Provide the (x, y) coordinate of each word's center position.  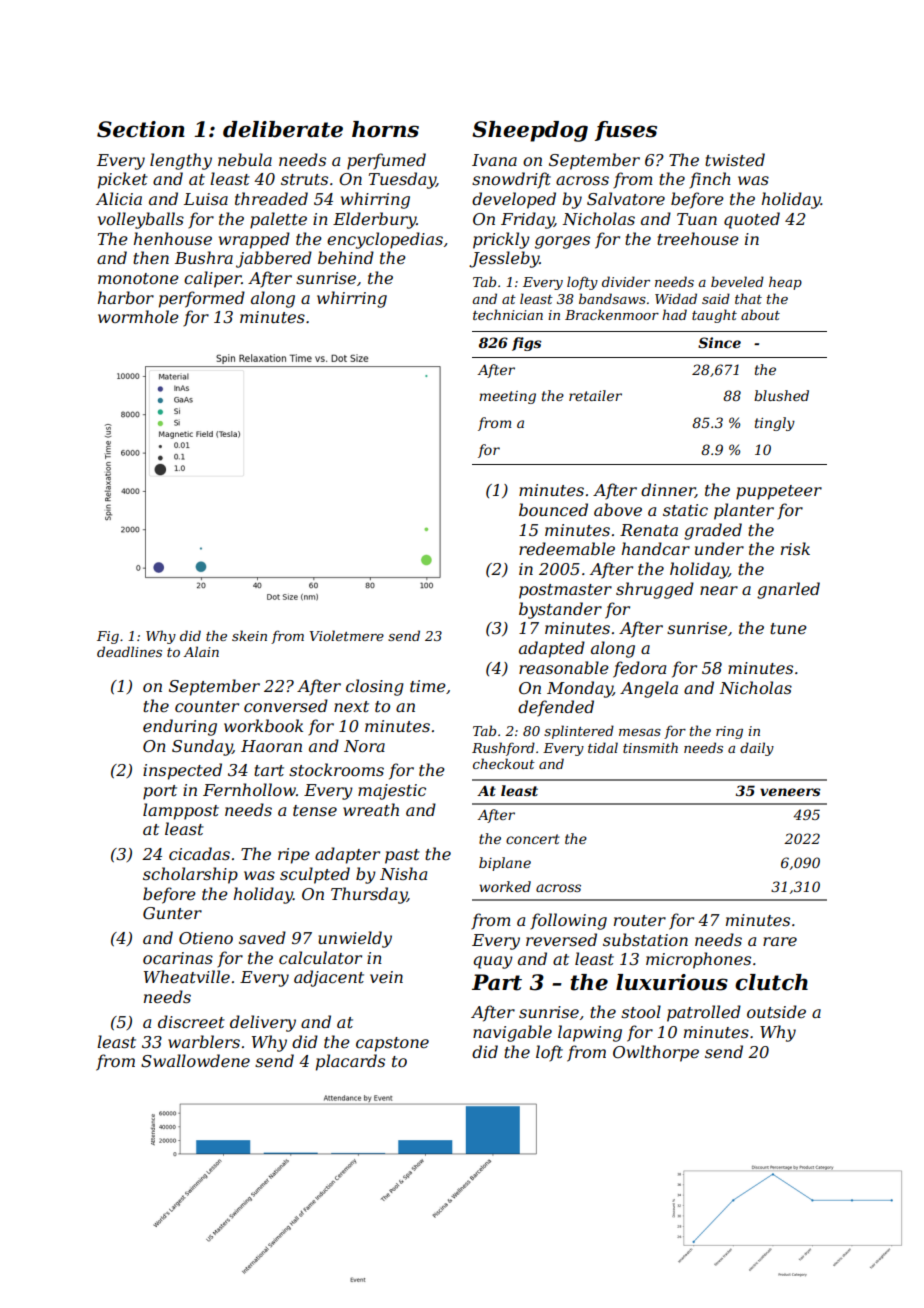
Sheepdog (530, 131)
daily (757, 749)
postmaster (565, 591)
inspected (182, 771)
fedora (639, 669)
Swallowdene (195, 1060)
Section (141, 129)
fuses (626, 131)
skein (249, 635)
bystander (560, 610)
